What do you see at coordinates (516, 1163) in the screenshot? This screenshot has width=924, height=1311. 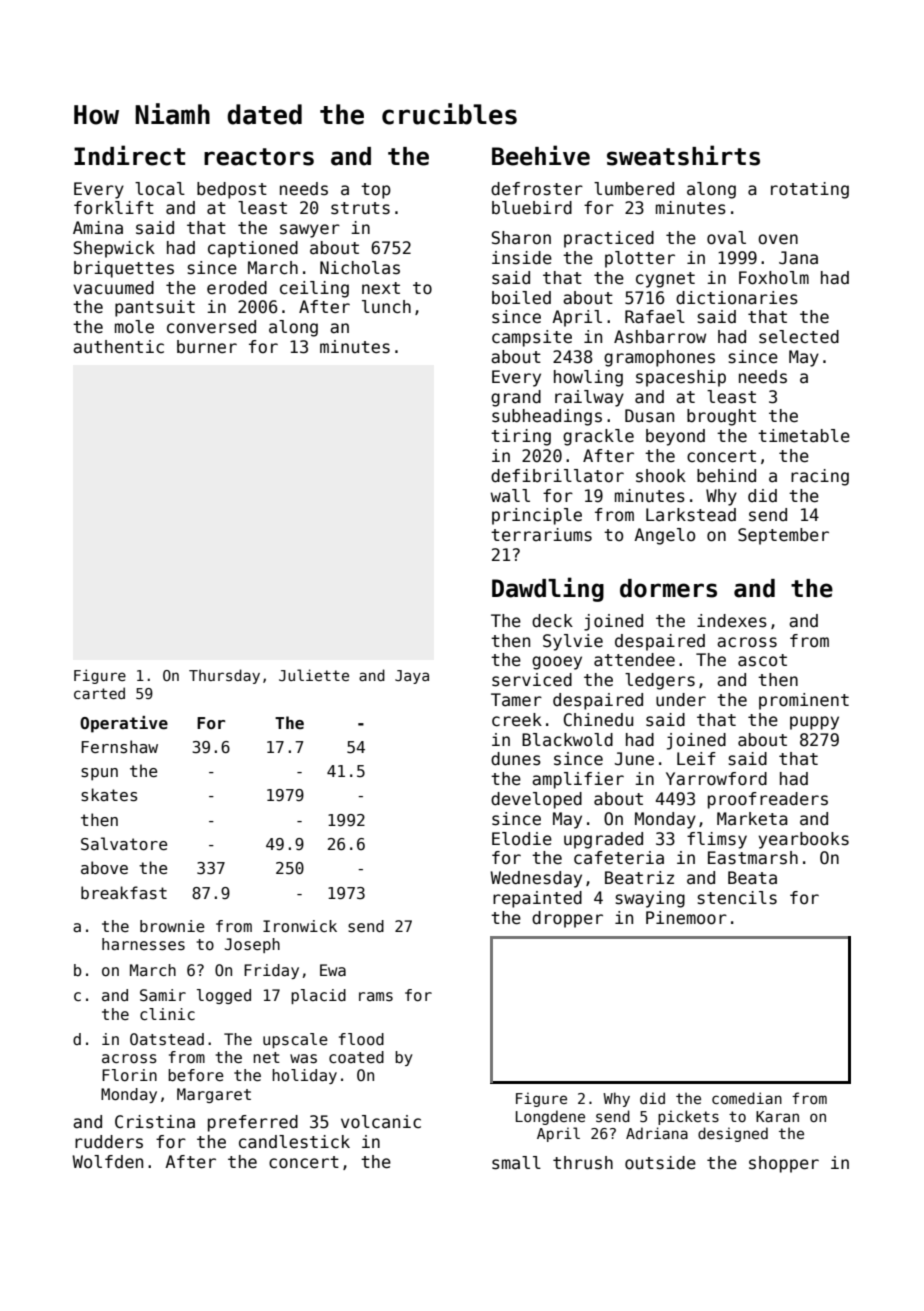 I see `small` at bounding box center [516, 1163].
